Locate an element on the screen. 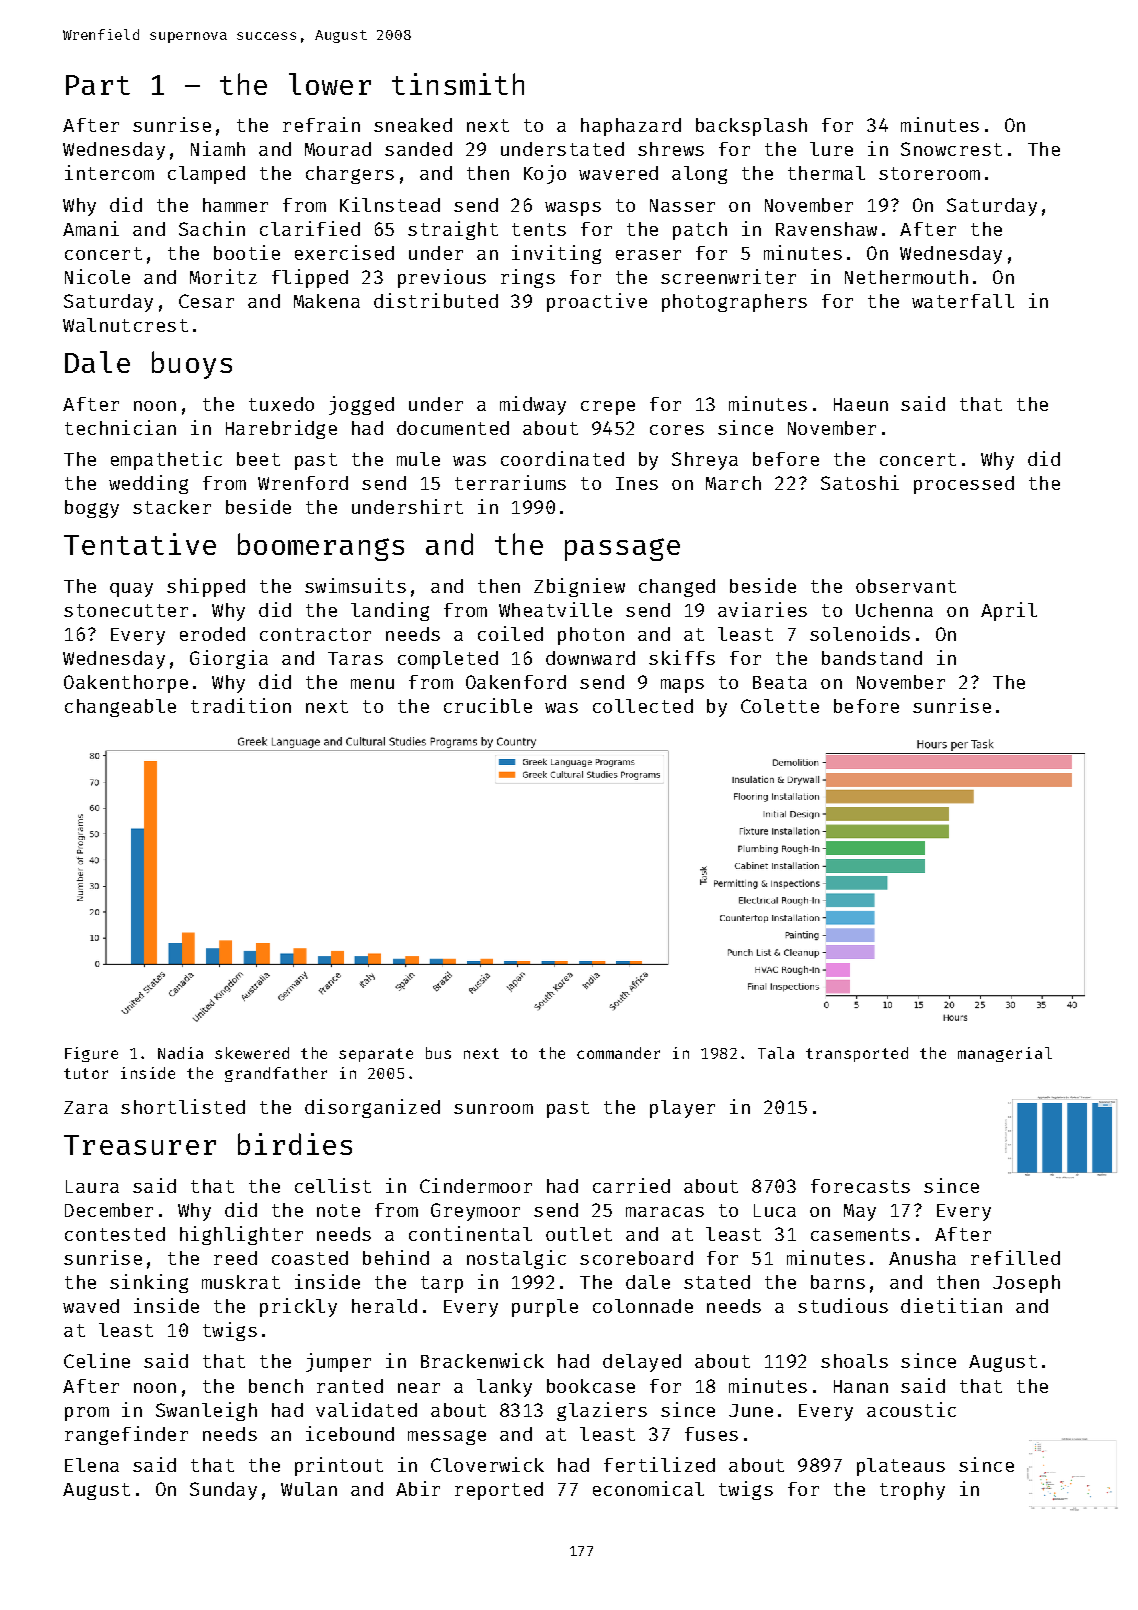 This screenshot has width=1138, height=1610. managerial is located at coordinates (1005, 1054).
